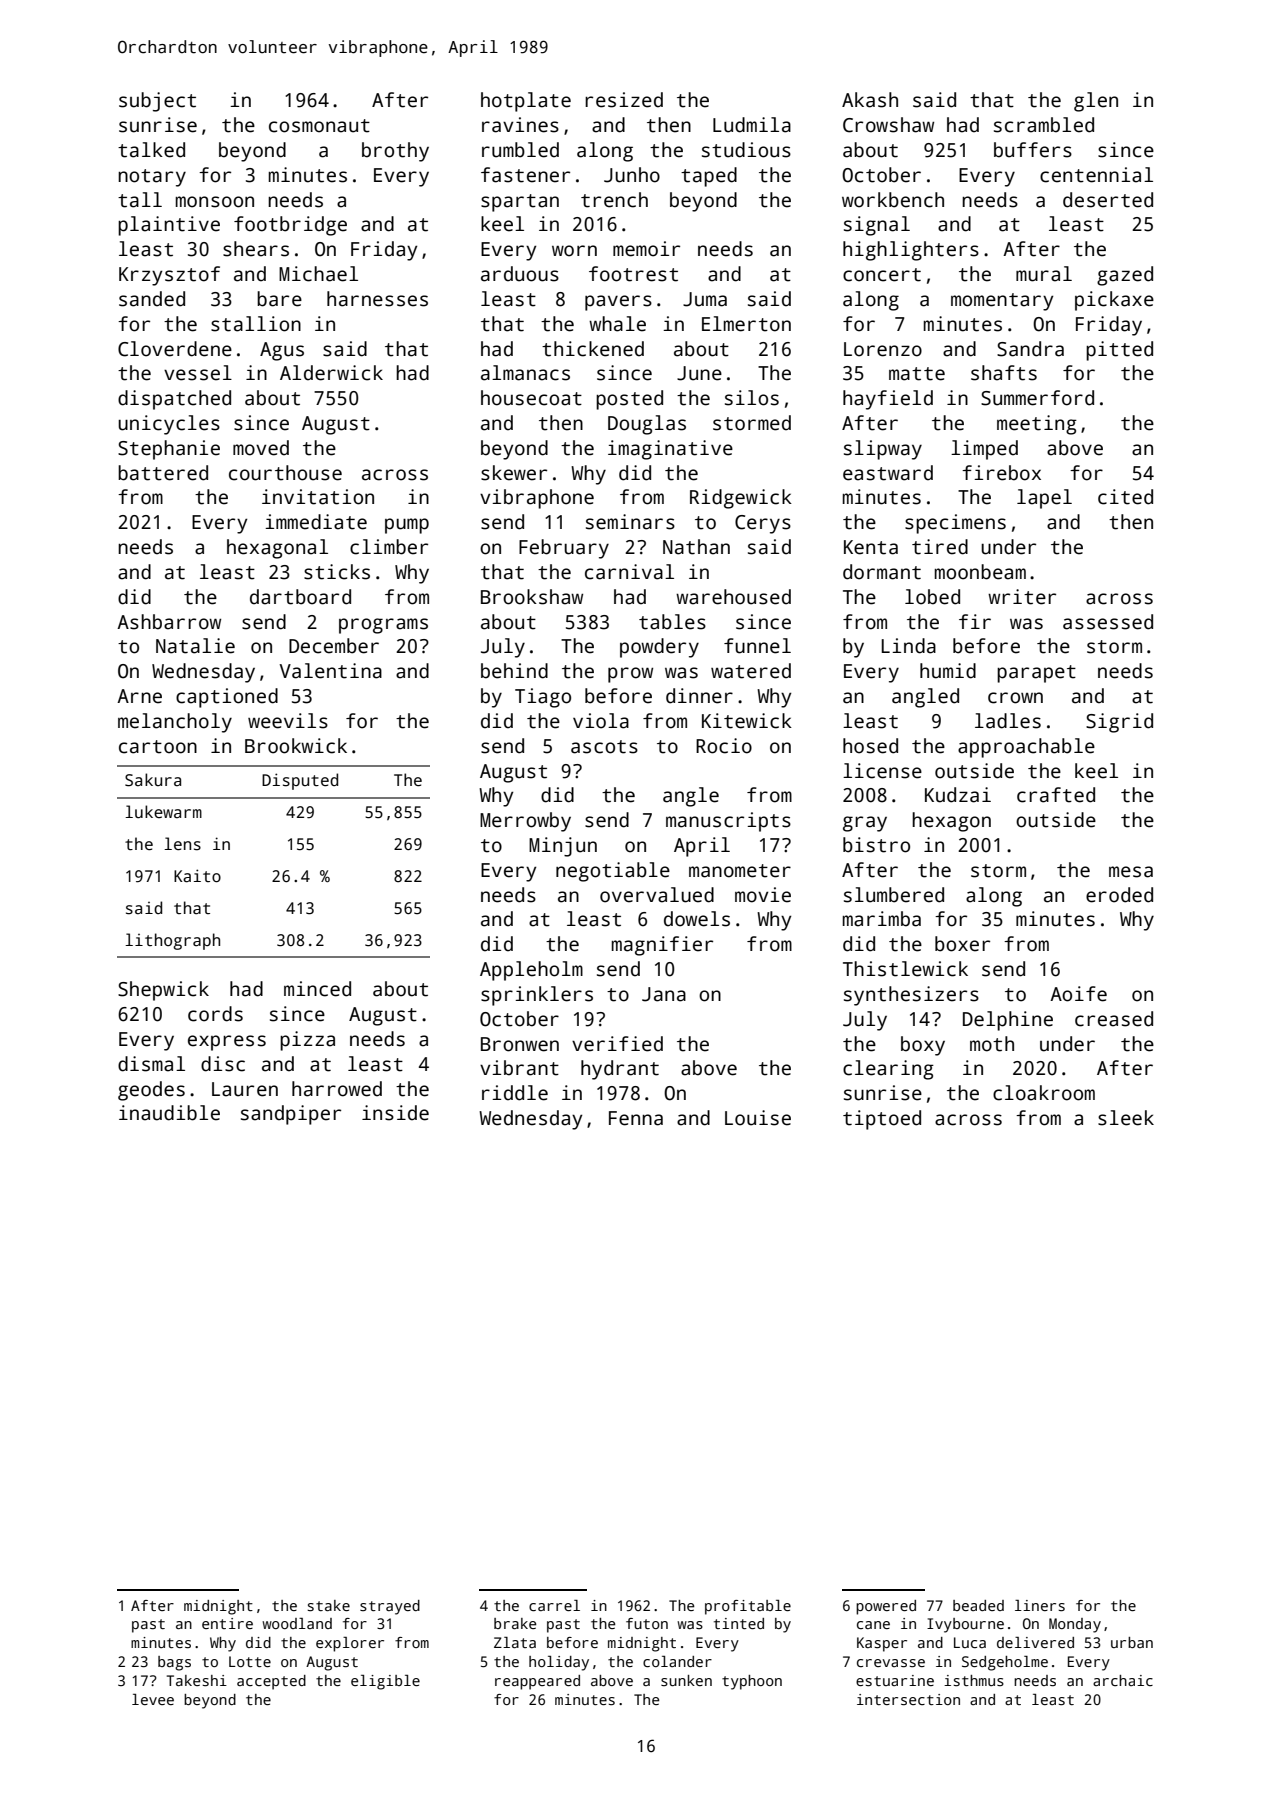 This page has width=1272, height=1800. What do you see at coordinates (554, 1605) in the page?
I see `carrel` at bounding box center [554, 1605].
